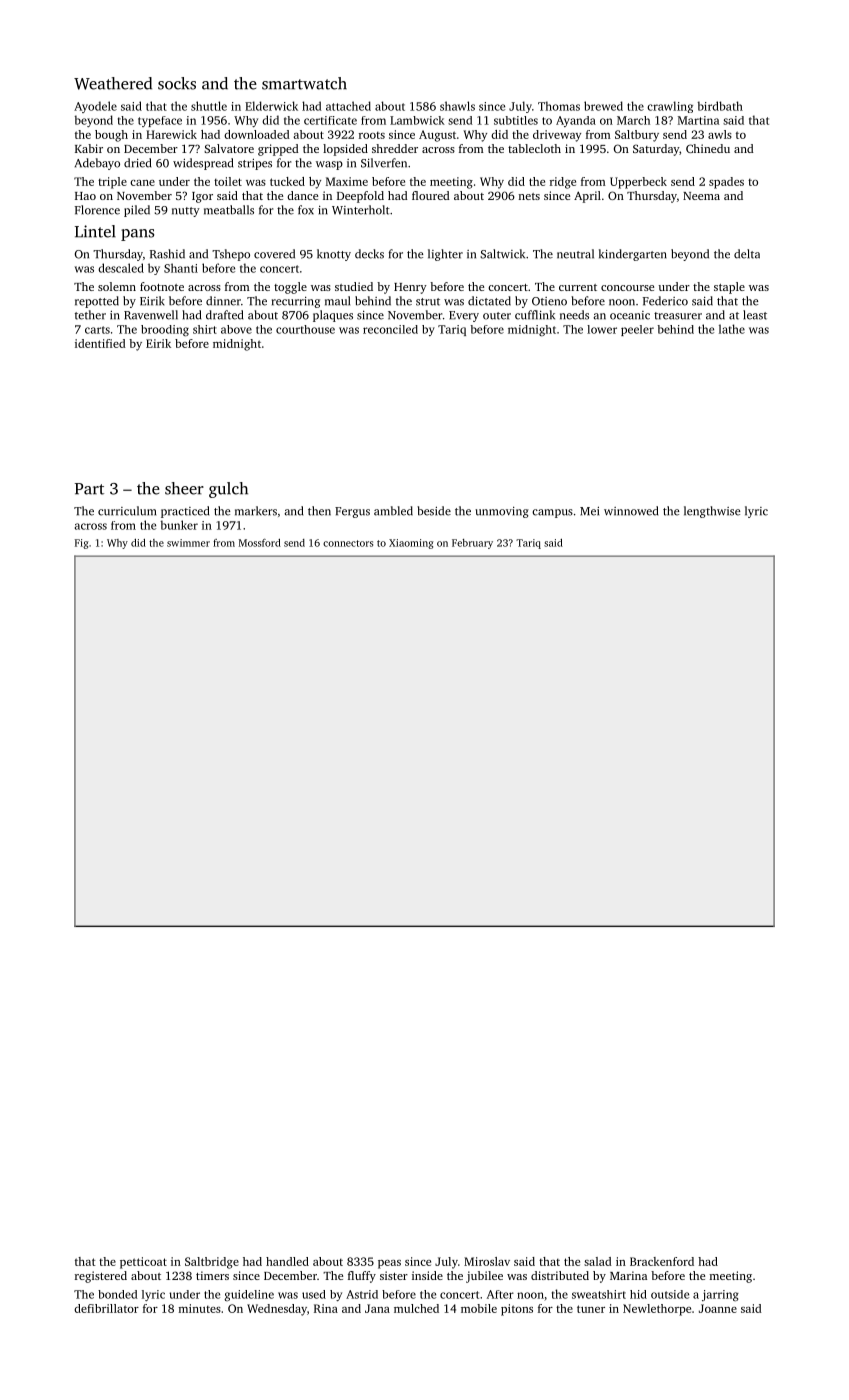 The image size is (849, 1400). Describe the element at coordinates (348, 106) in the page. I see `attached` at that location.
